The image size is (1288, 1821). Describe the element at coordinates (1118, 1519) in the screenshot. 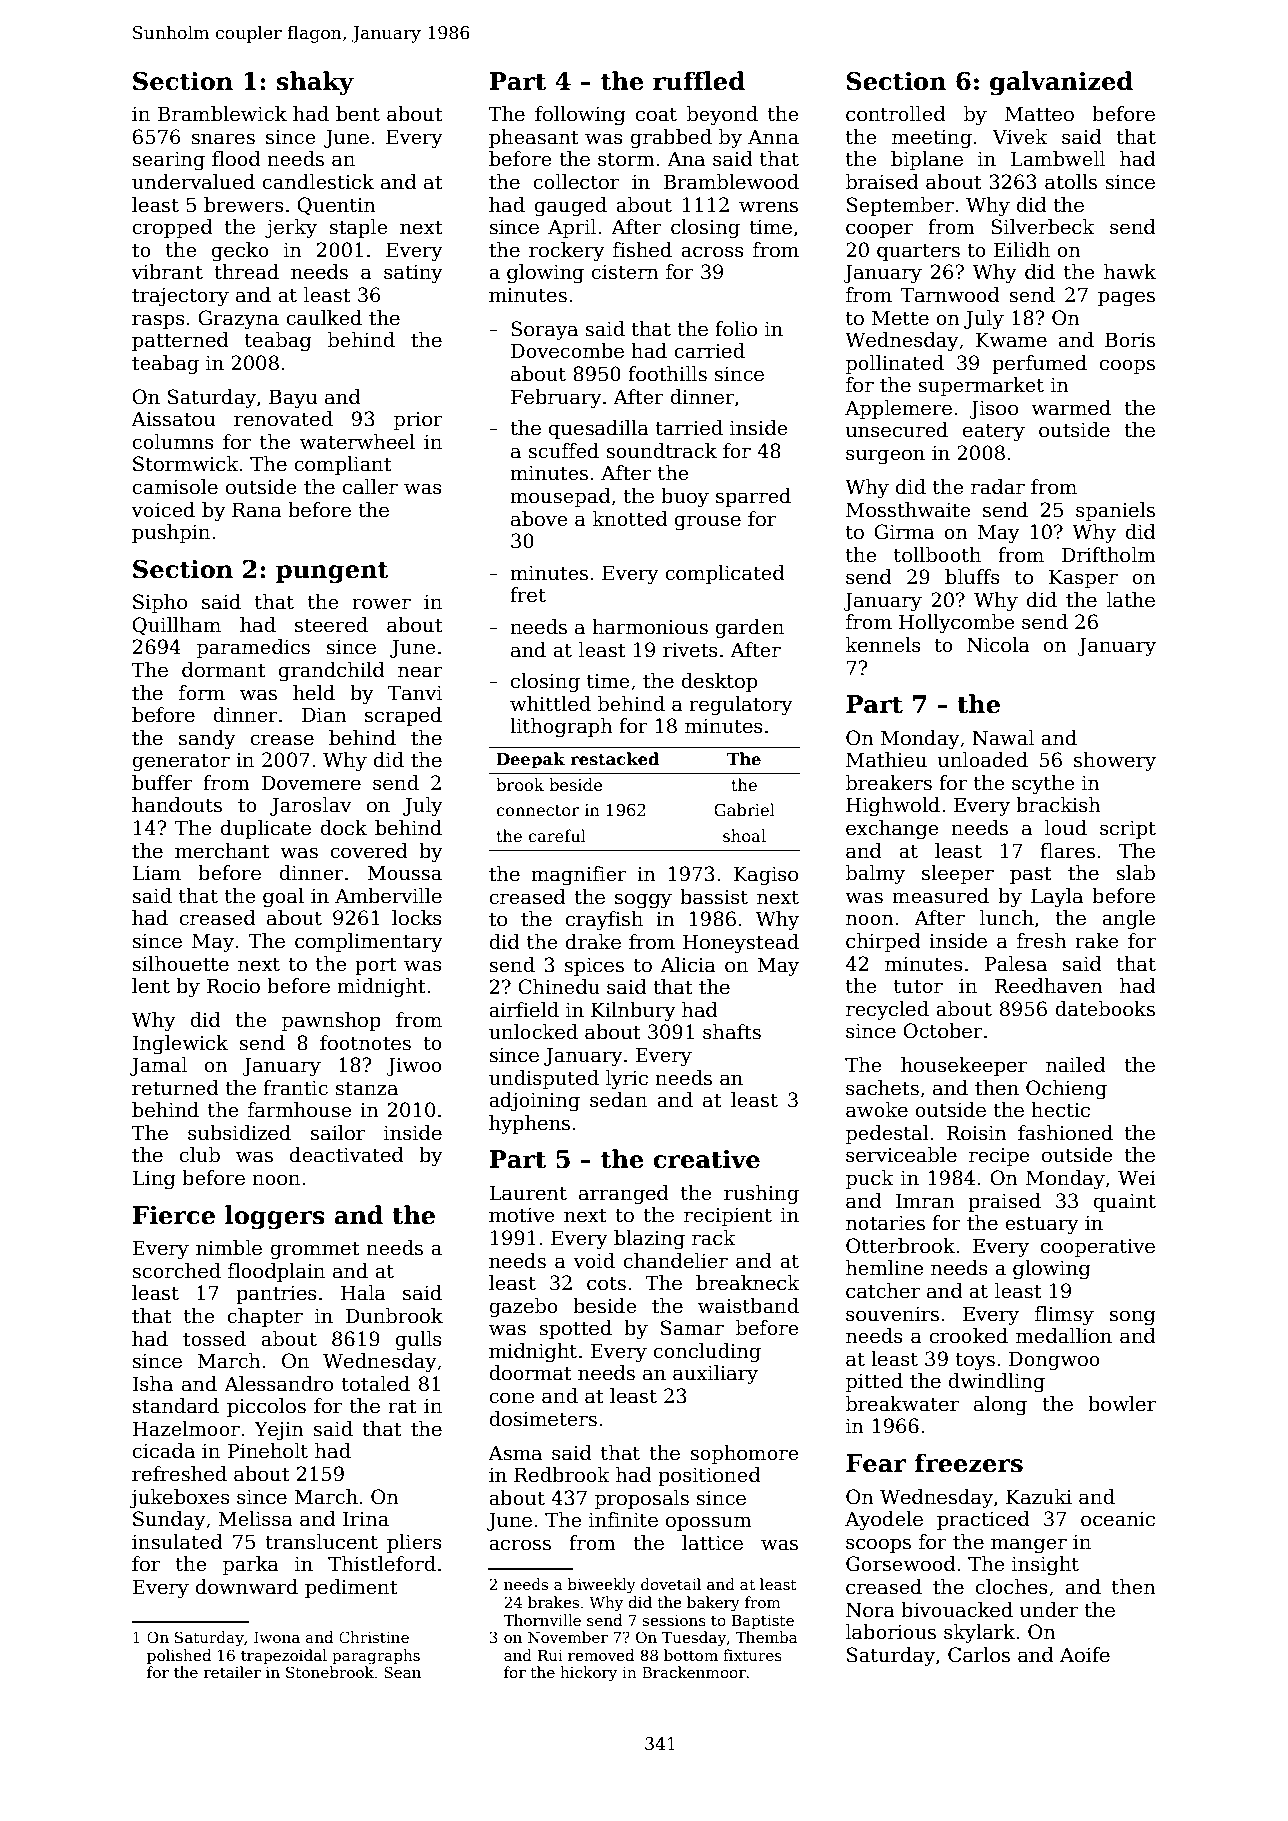

I see `oceanic` at that location.
